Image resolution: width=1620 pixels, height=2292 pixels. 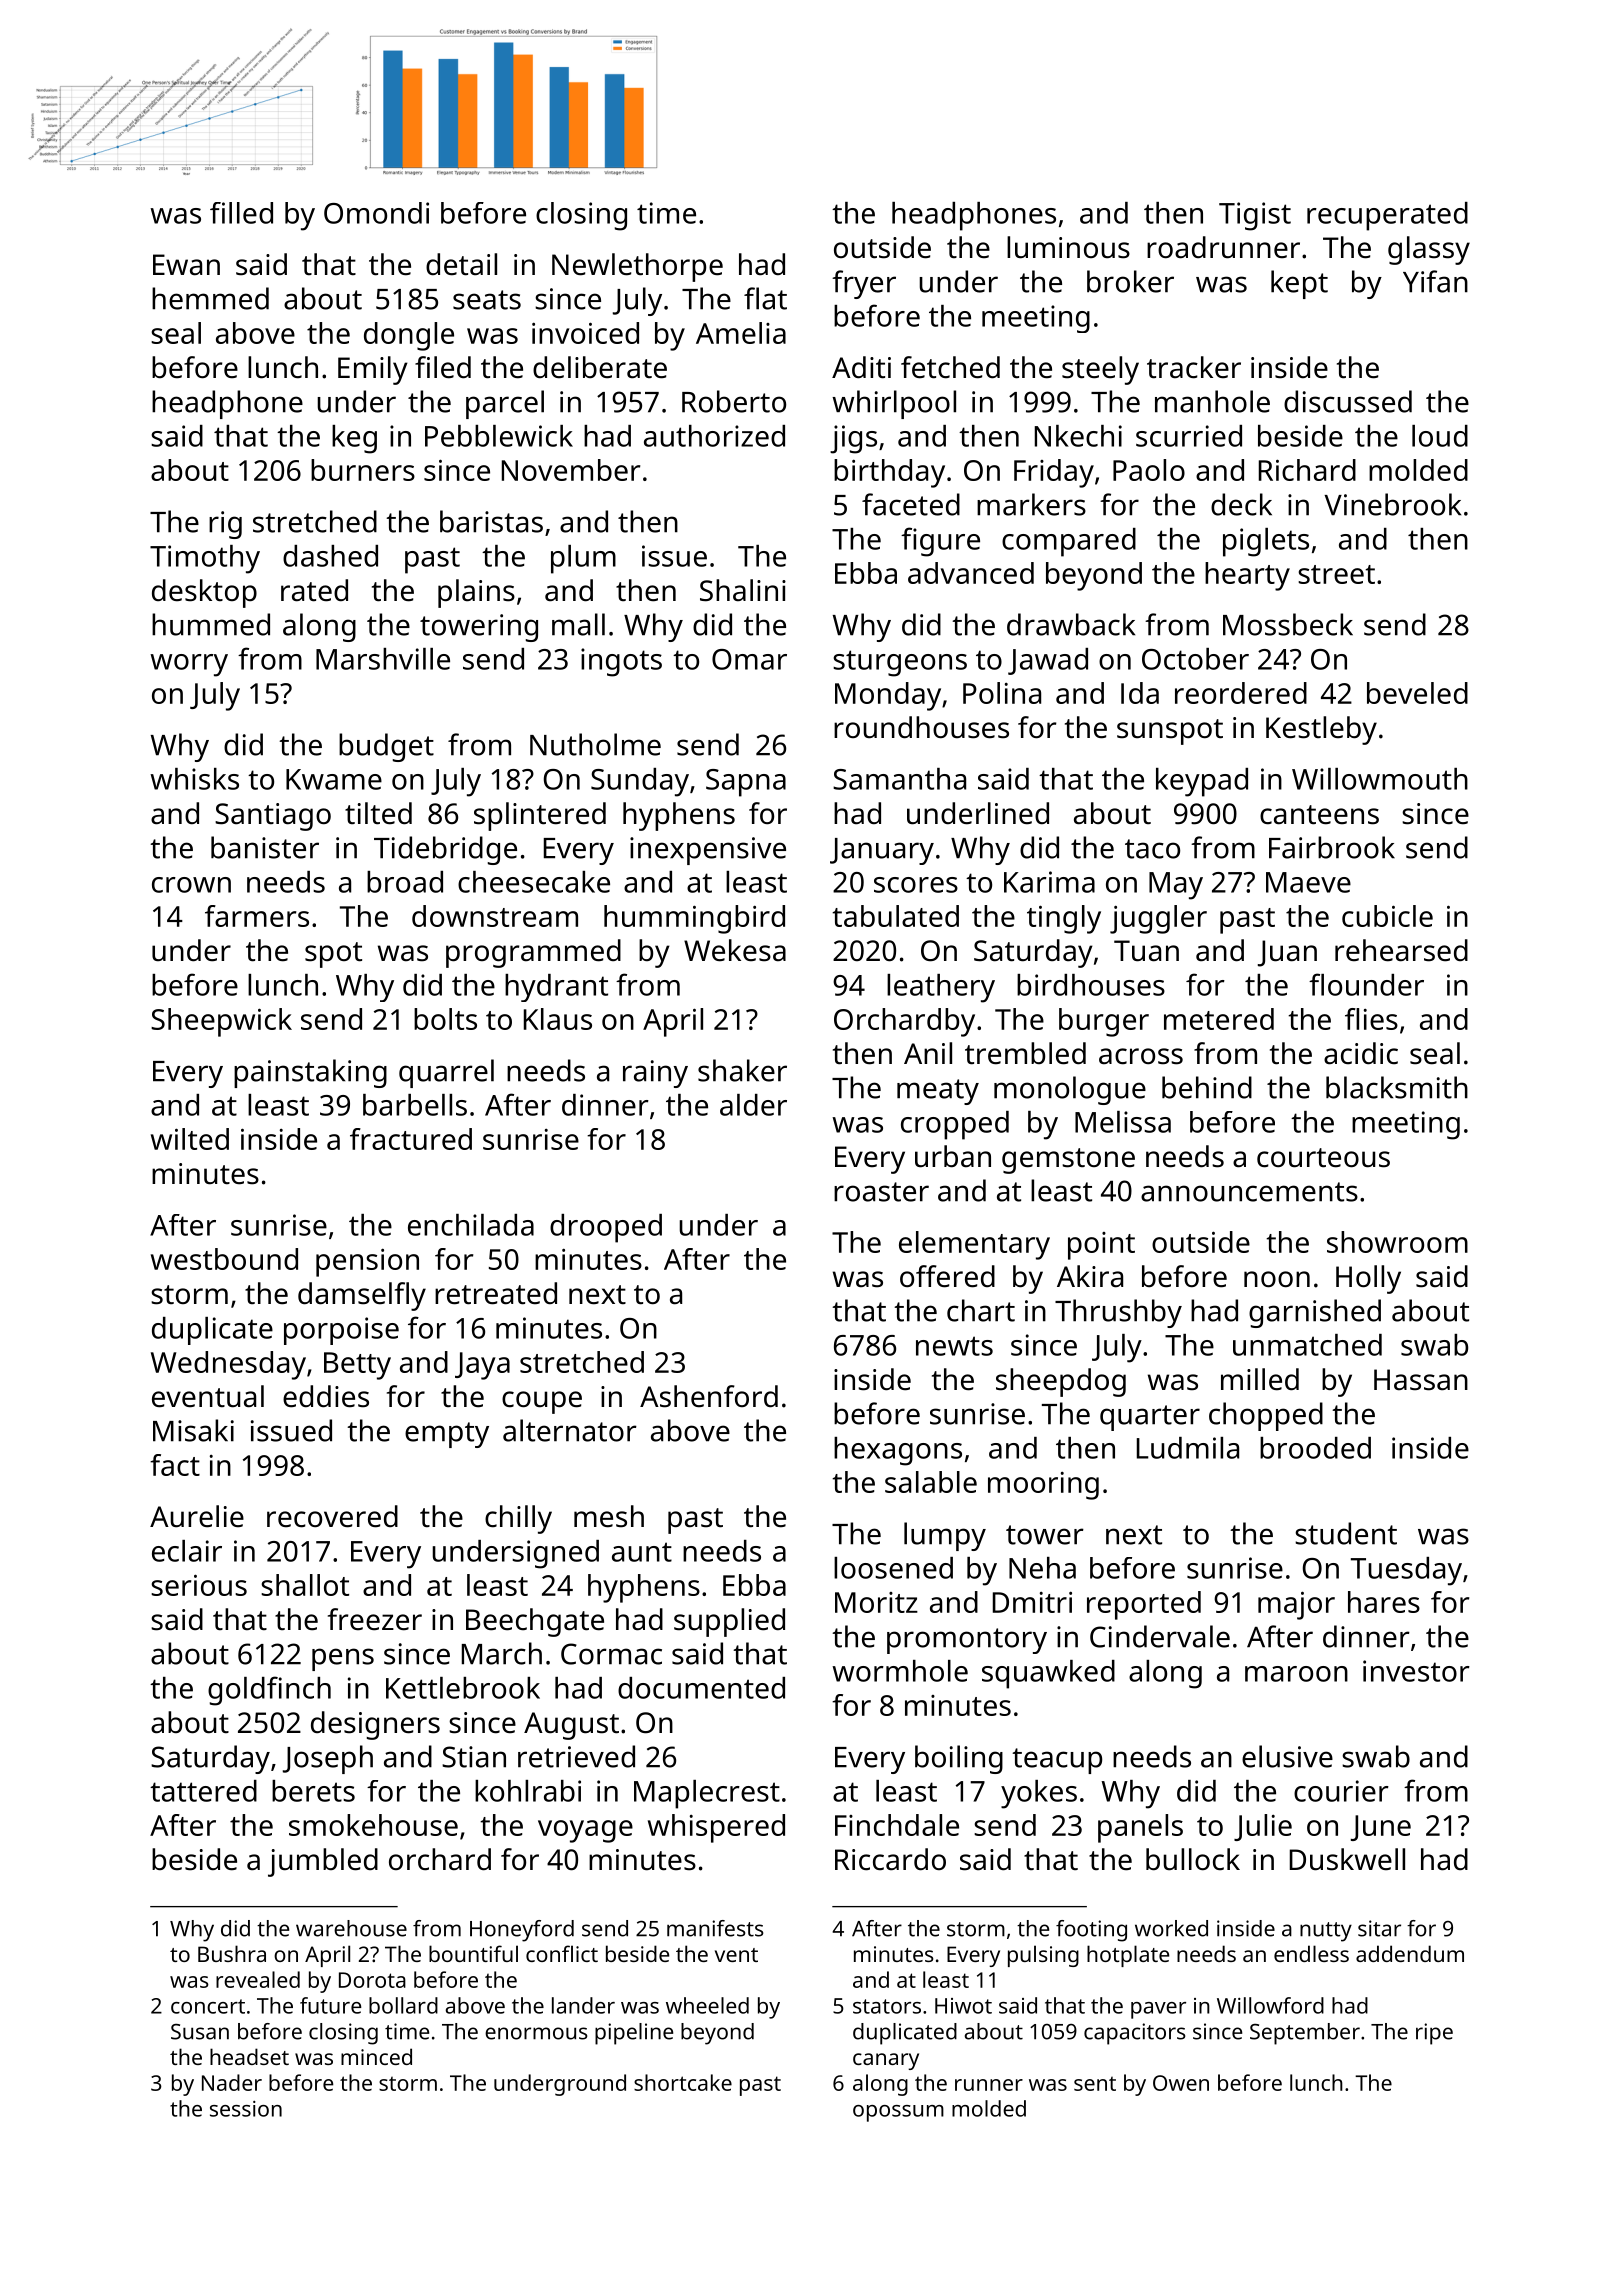 I want to click on Sapna, so click(x=746, y=783).
